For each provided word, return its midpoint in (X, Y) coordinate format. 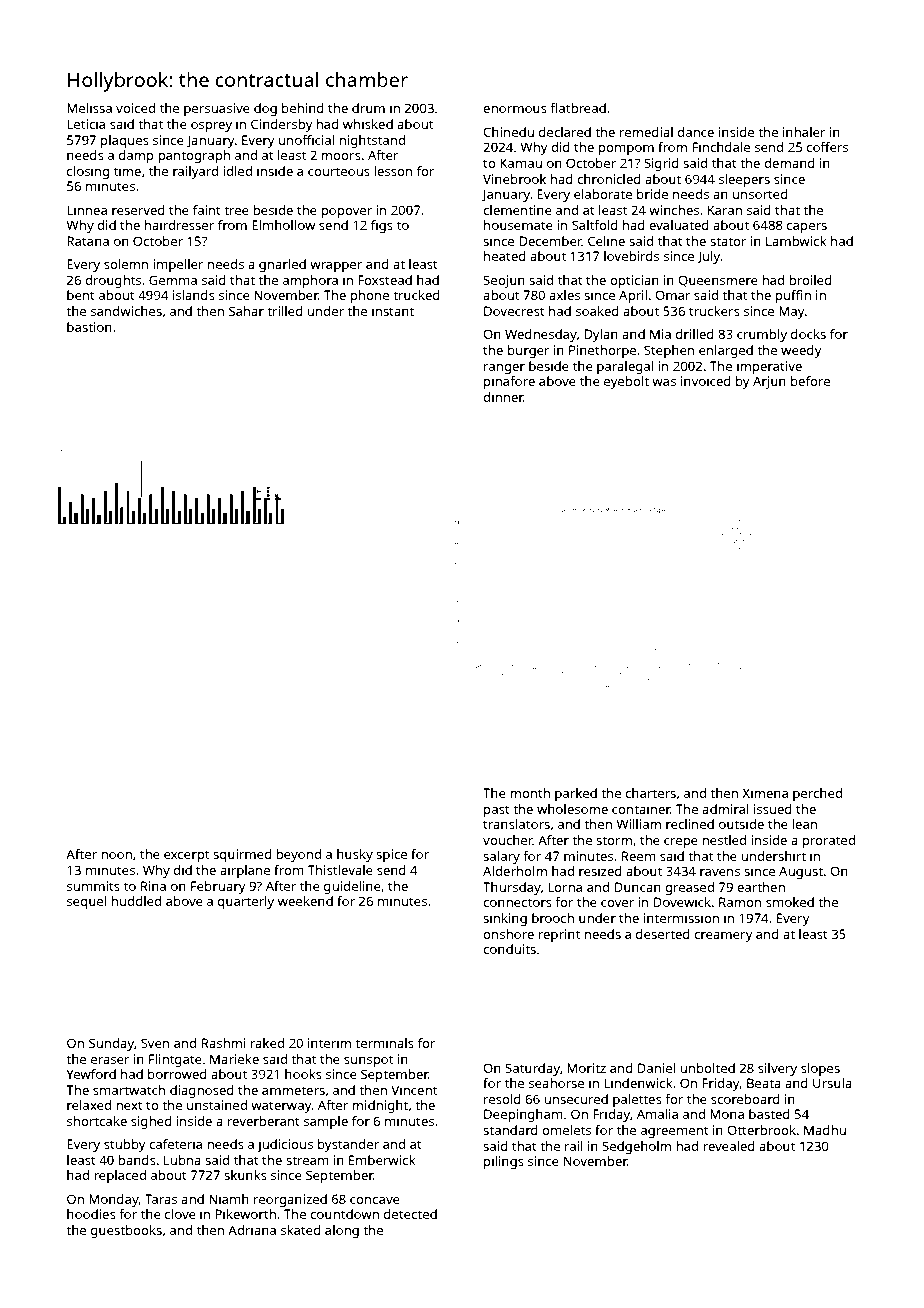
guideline (352, 887)
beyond (298, 855)
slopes (820, 1069)
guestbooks (126, 1231)
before (810, 381)
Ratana (88, 241)
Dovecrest (514, 311)
